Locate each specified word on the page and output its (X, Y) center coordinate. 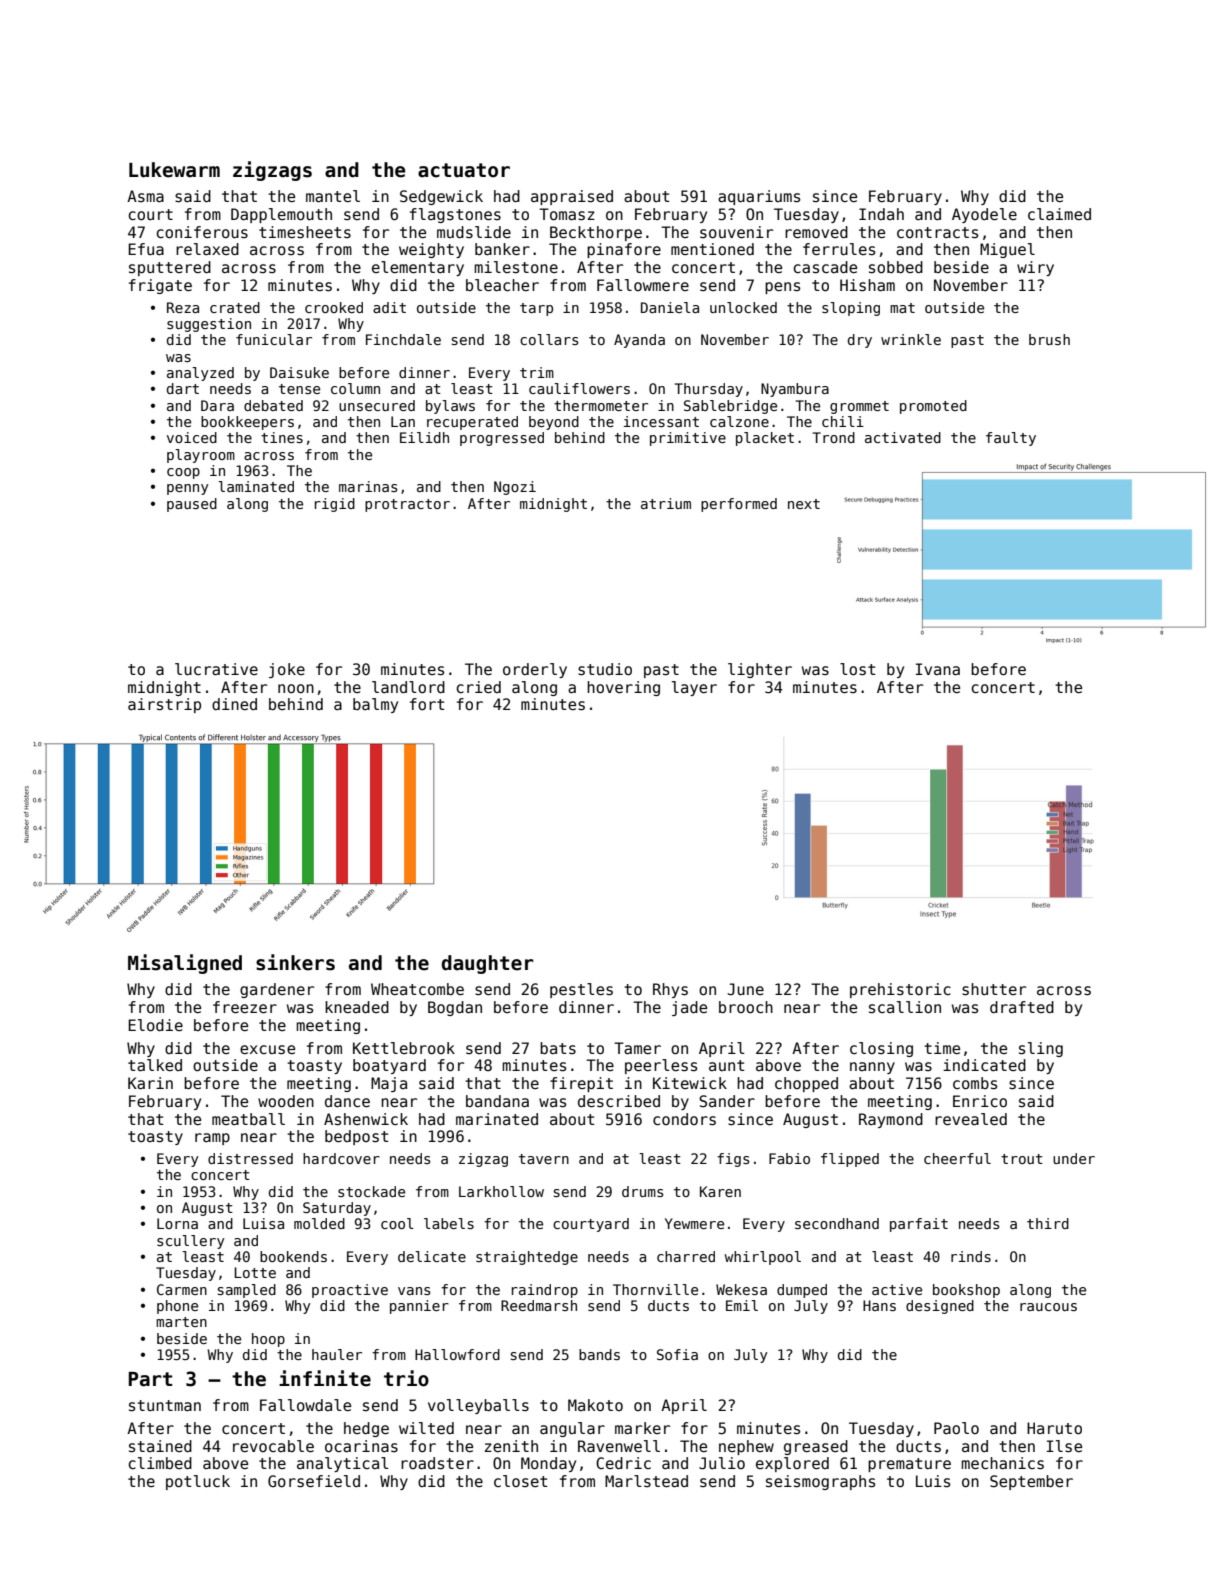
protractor (407, 505)
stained (160, 1446)
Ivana (938, 669)
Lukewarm (174, 170)
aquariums (759, 197)
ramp (212, 1139)
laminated (256, 486)
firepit (581, 1084)
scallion (905, 1007)
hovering (623, 688)
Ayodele (984, 215)
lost (858, 669)
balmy (375, 705)
